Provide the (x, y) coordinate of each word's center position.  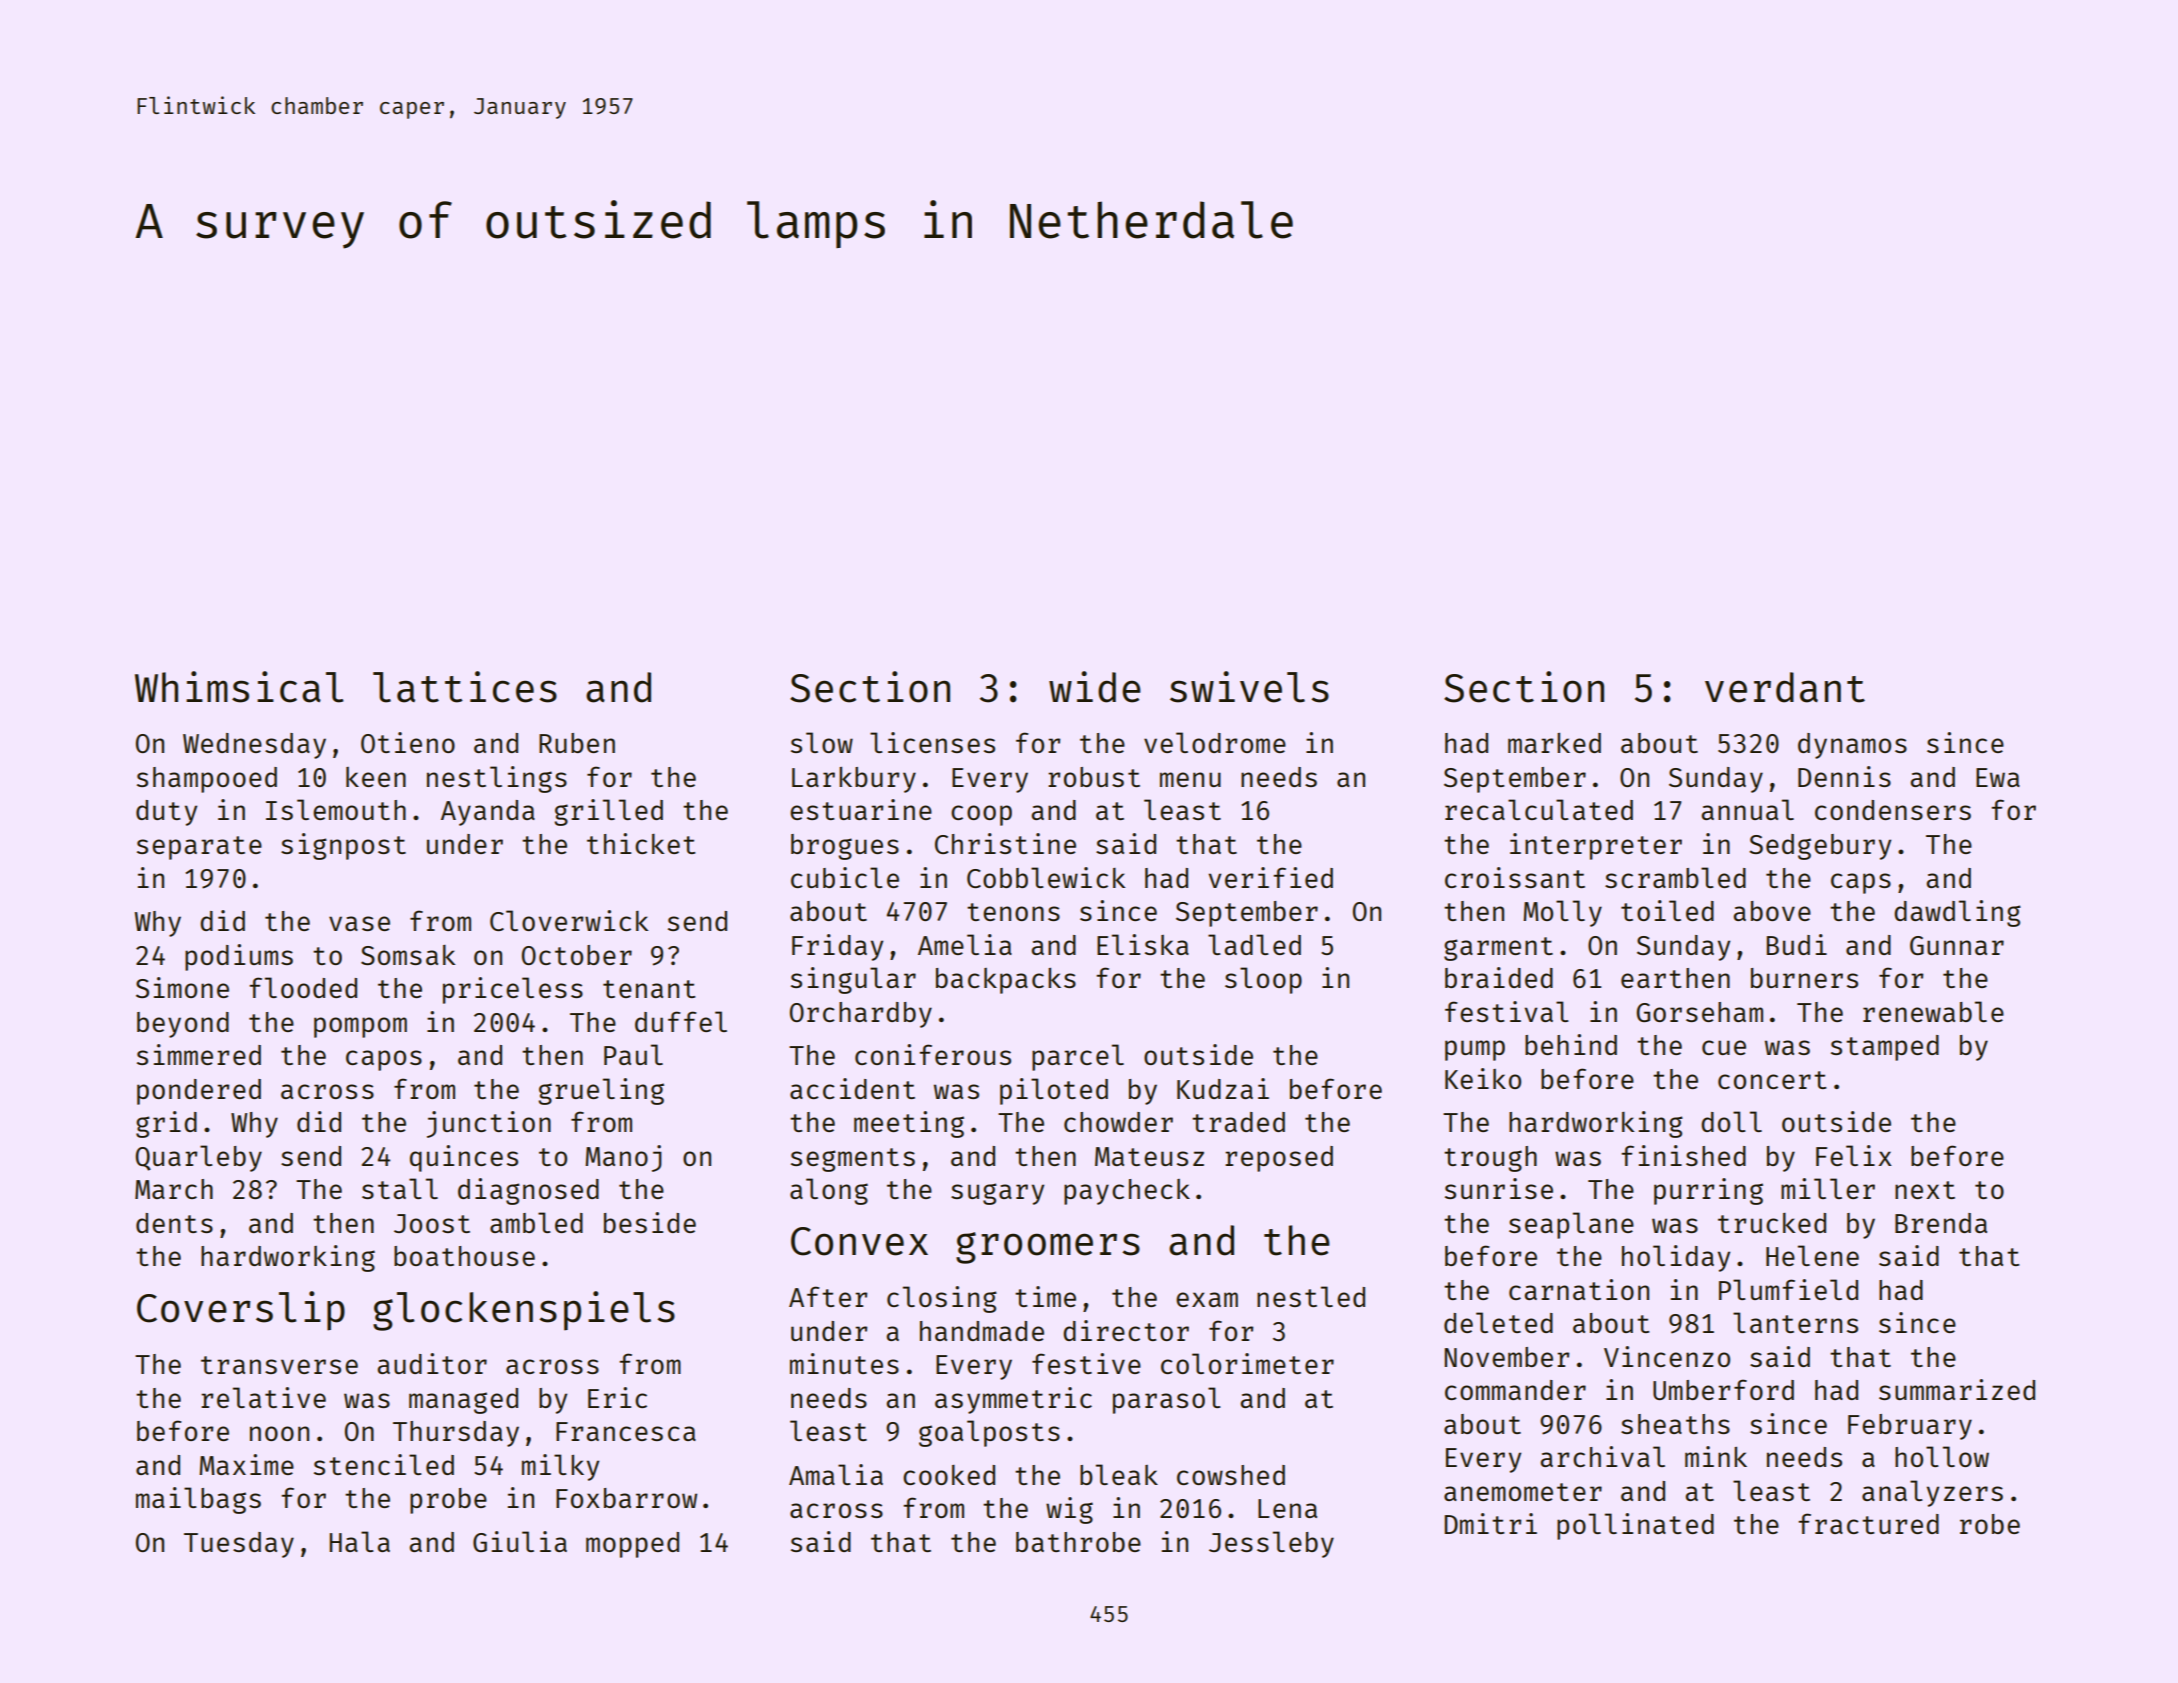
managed (463, 1401)
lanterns (1795, 1322)
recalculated (1539, 809)
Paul (633, 1054)
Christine (1005, 843)
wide (1095, 687)
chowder (1118, 1122)
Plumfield (1788, 1289)
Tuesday (239, 1545)
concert (1772, 1080)
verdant (1785, 687)
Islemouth (336, 809)
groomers (1048, 1248)
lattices (465, 687)
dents (174, 1223)
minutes (844, 1363)
